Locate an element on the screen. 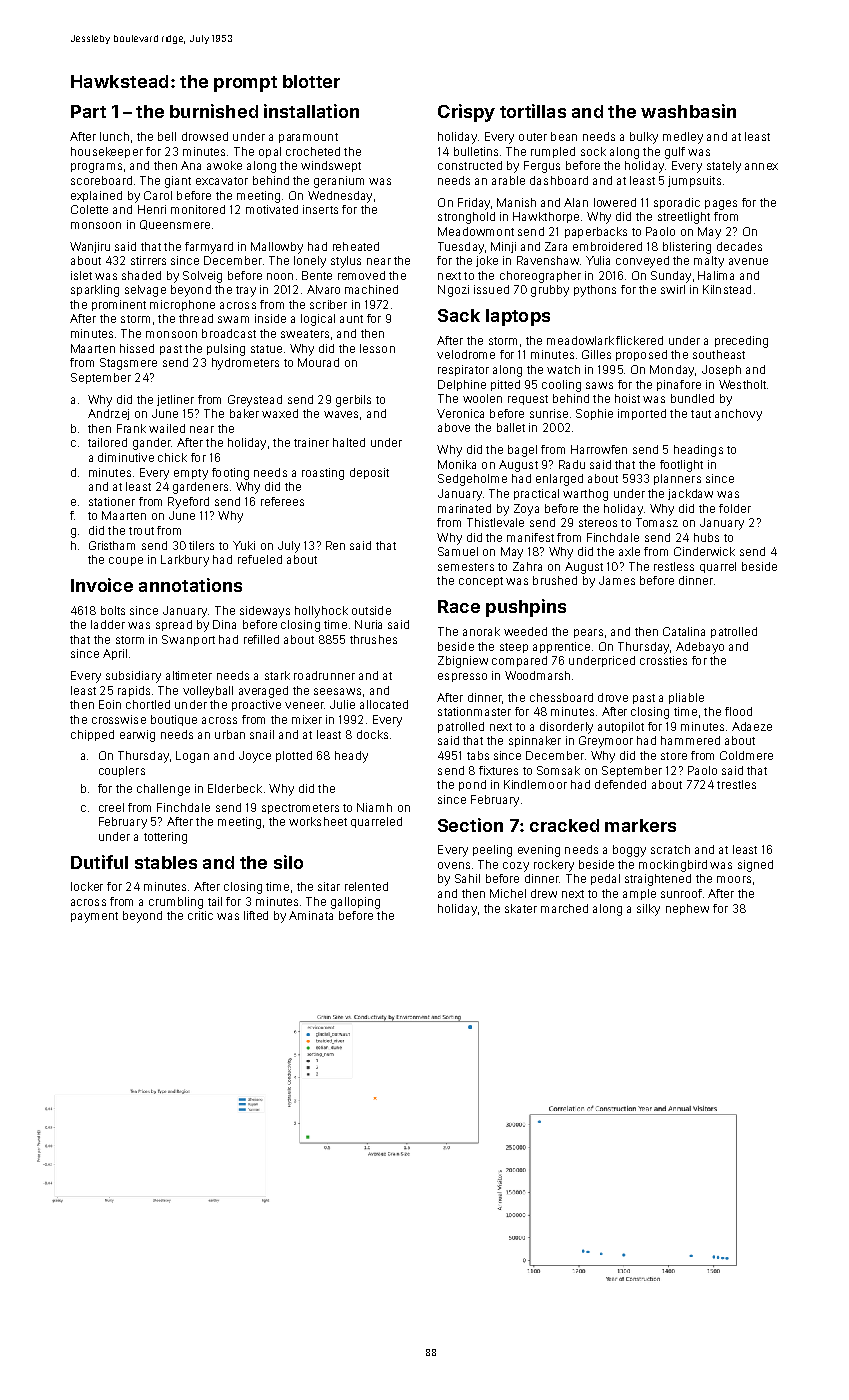 The image size is (849, 1400). crumbling is located at coordinates (176, 903).
